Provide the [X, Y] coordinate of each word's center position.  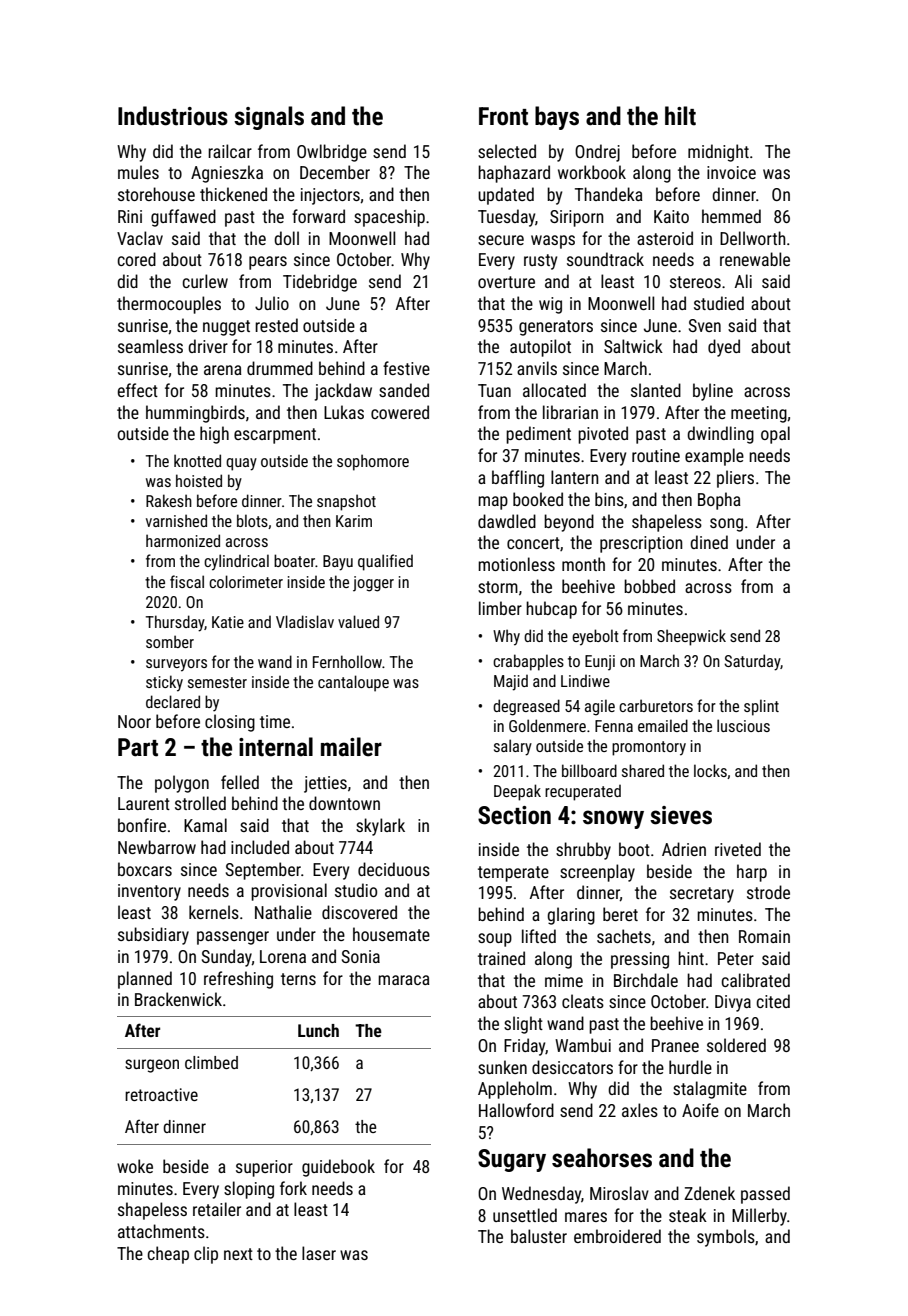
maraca [404, 980]
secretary [702, 895]
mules [138, 172]
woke [135, 1166]
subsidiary [153, 936]
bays [557, 118]
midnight [718, 153]
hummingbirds [195, 414]
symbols [726, 1238]
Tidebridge [320, 283]
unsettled [525, 1215]
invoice [731, 172]
